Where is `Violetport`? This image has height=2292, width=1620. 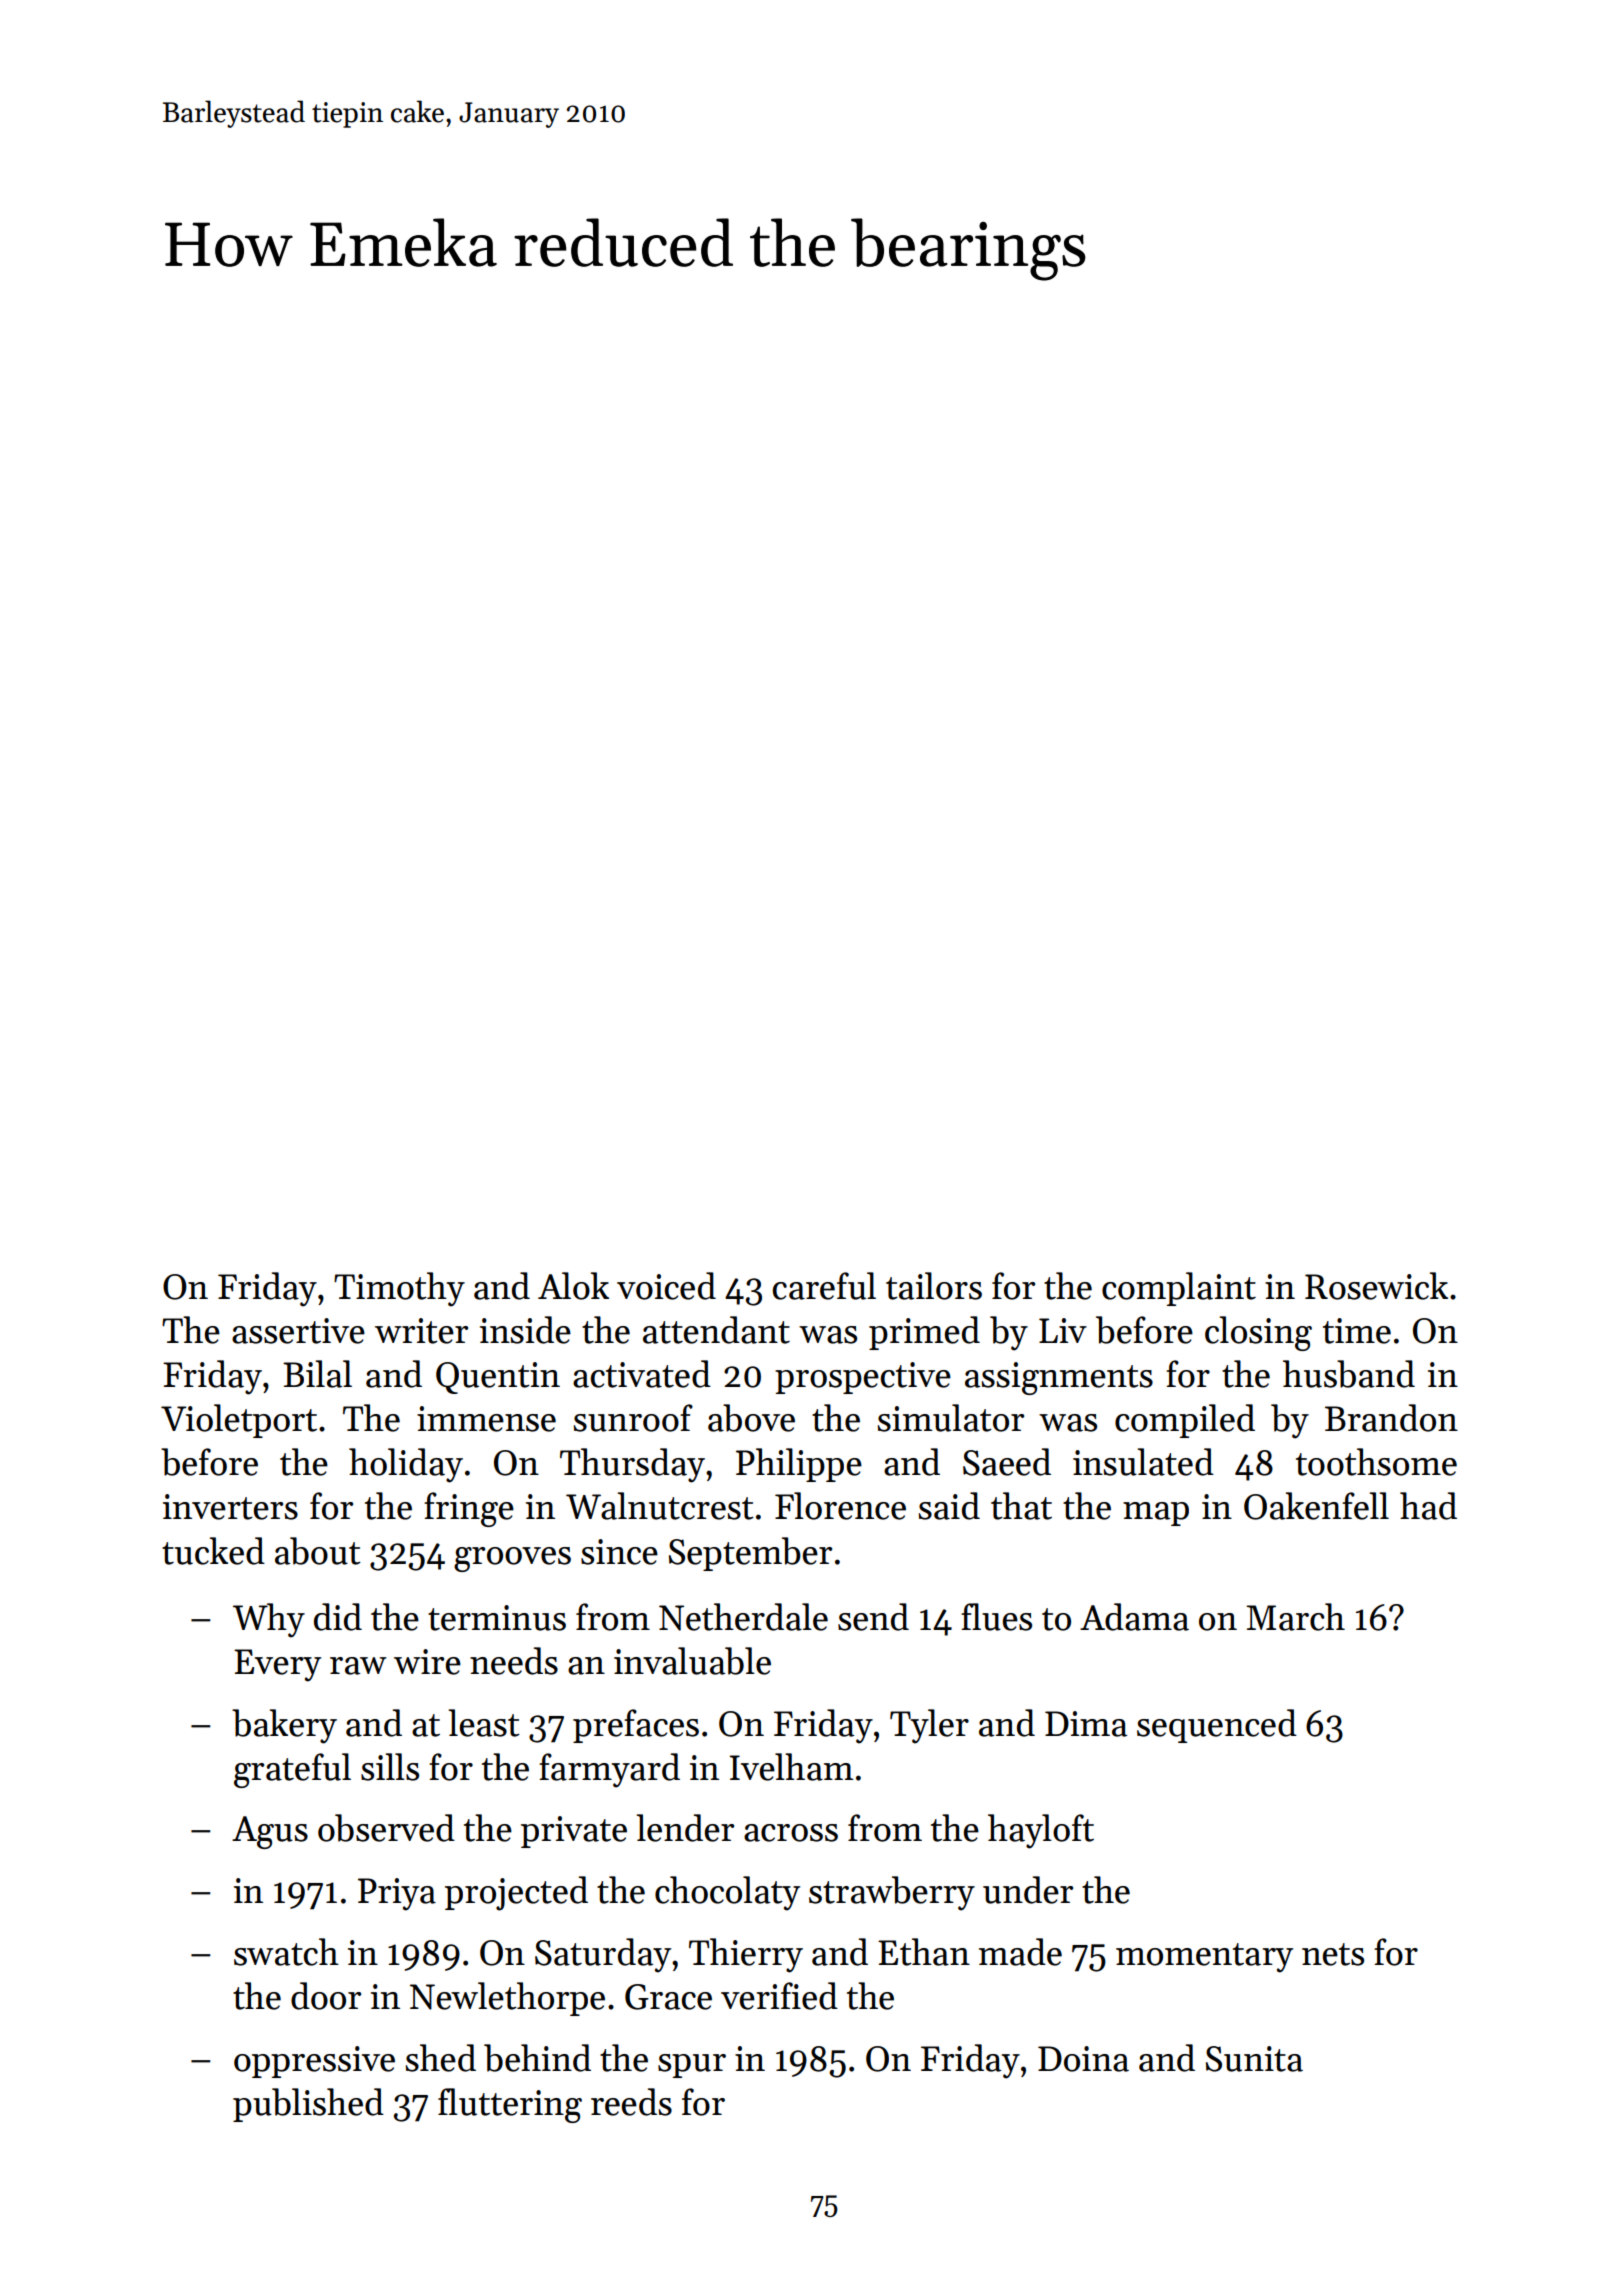 Violetport is located at coordinates (239, 1421).
